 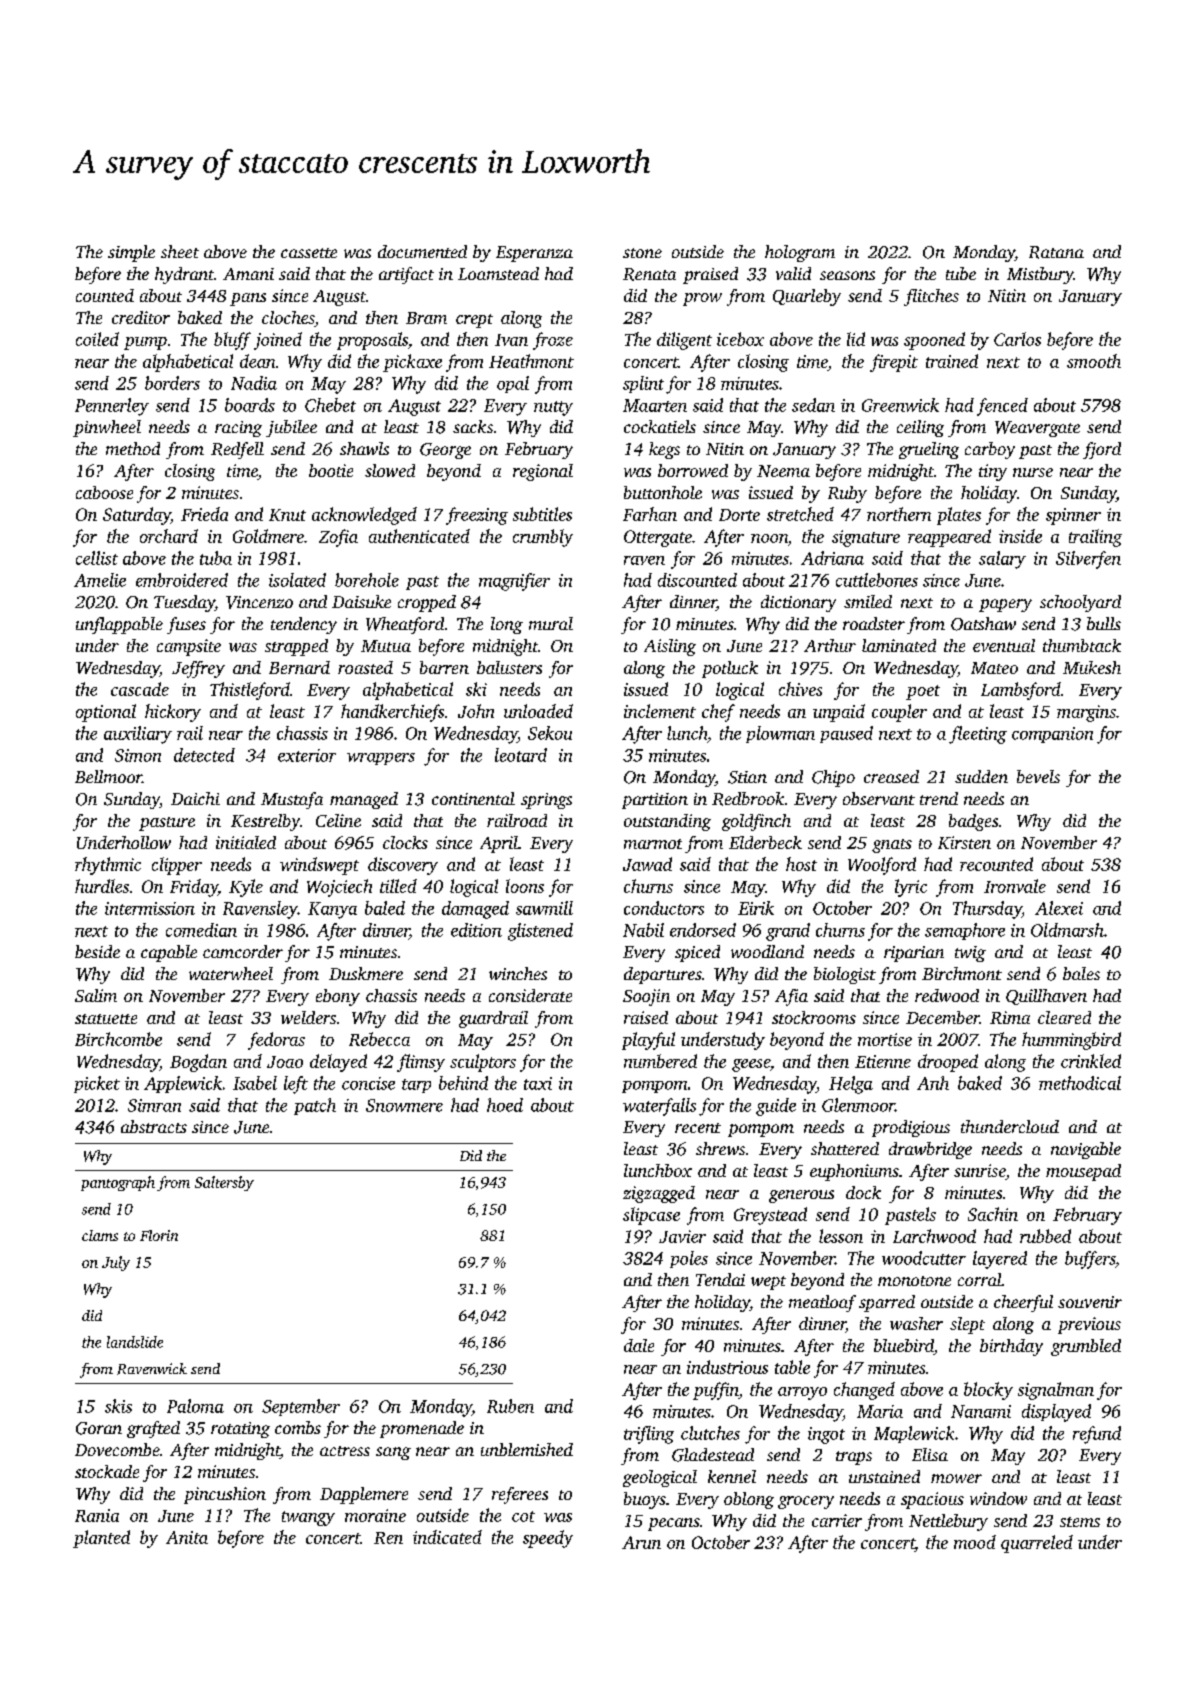 I want to click on indicated, so click(x=447, y=1537).
